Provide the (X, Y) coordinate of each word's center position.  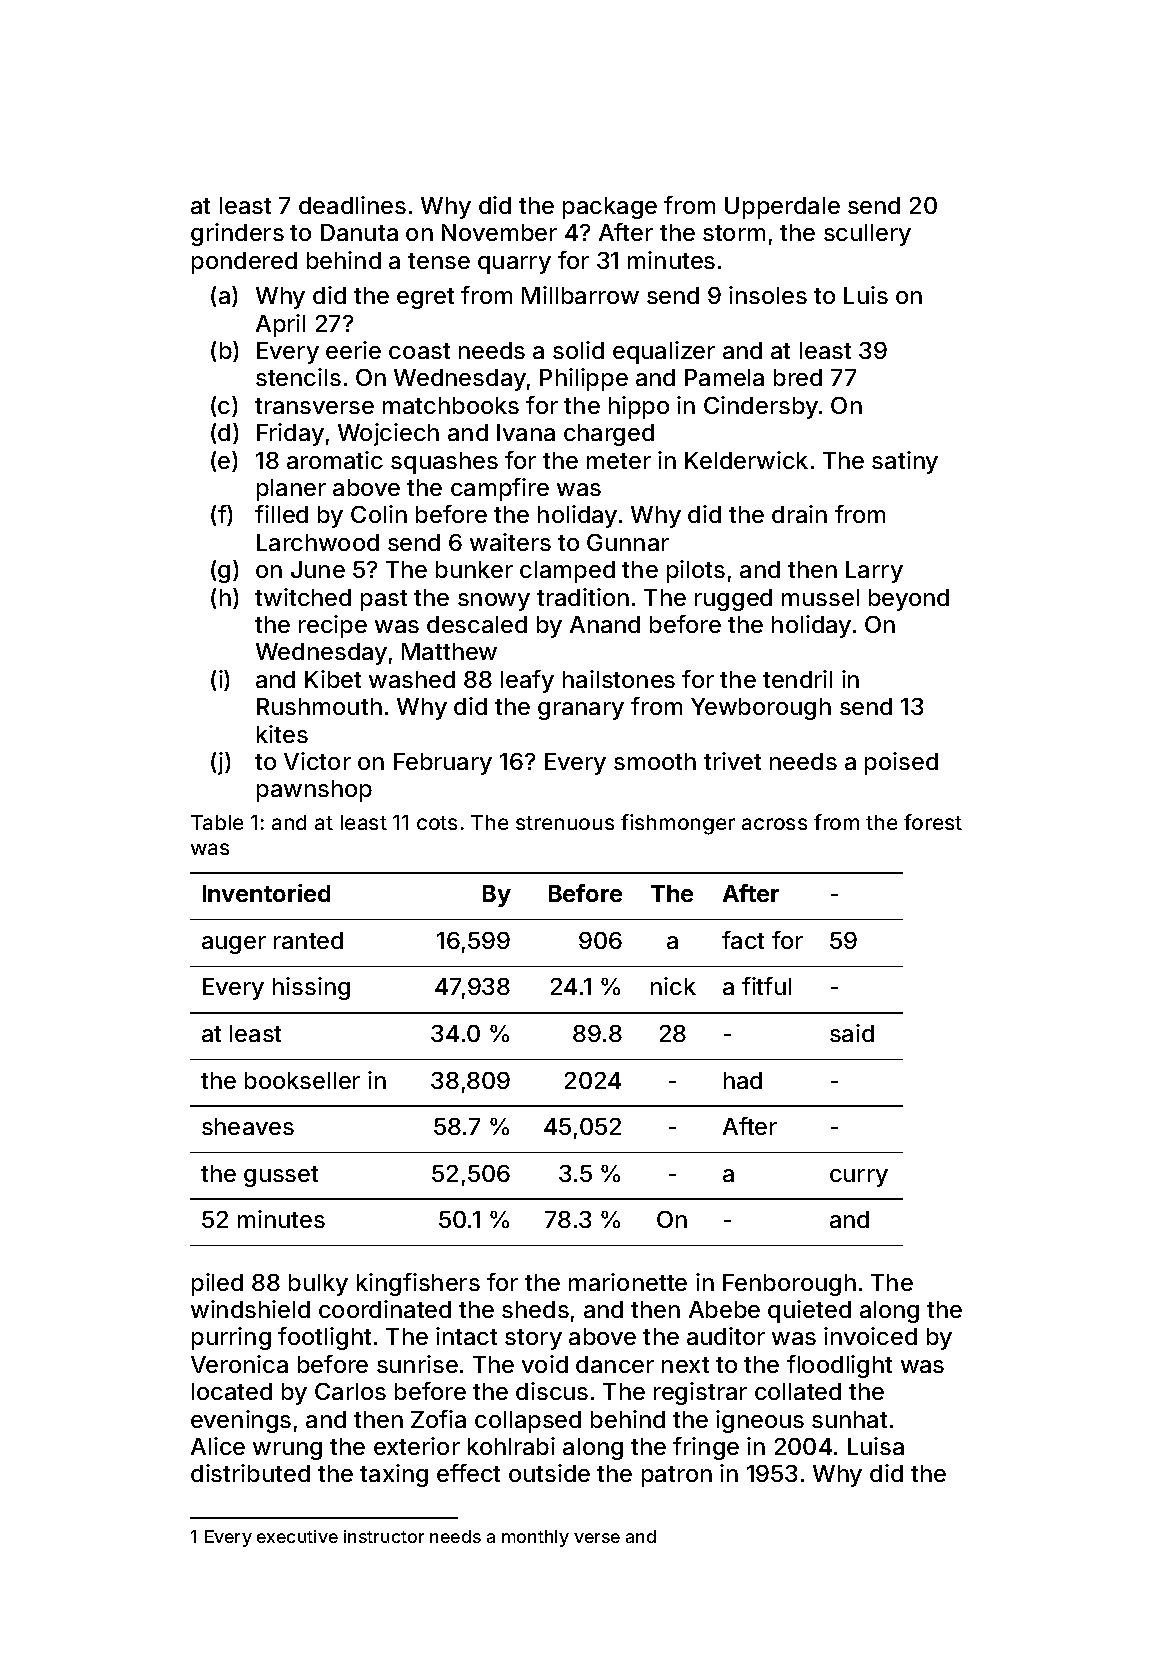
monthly (535, 1538)
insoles (768, 295)
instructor (384, 1536)
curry (859, 1178)
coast (419, 351)
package (610, 208)
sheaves (248, 1126)
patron (677, 1476)
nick (673, 986)
